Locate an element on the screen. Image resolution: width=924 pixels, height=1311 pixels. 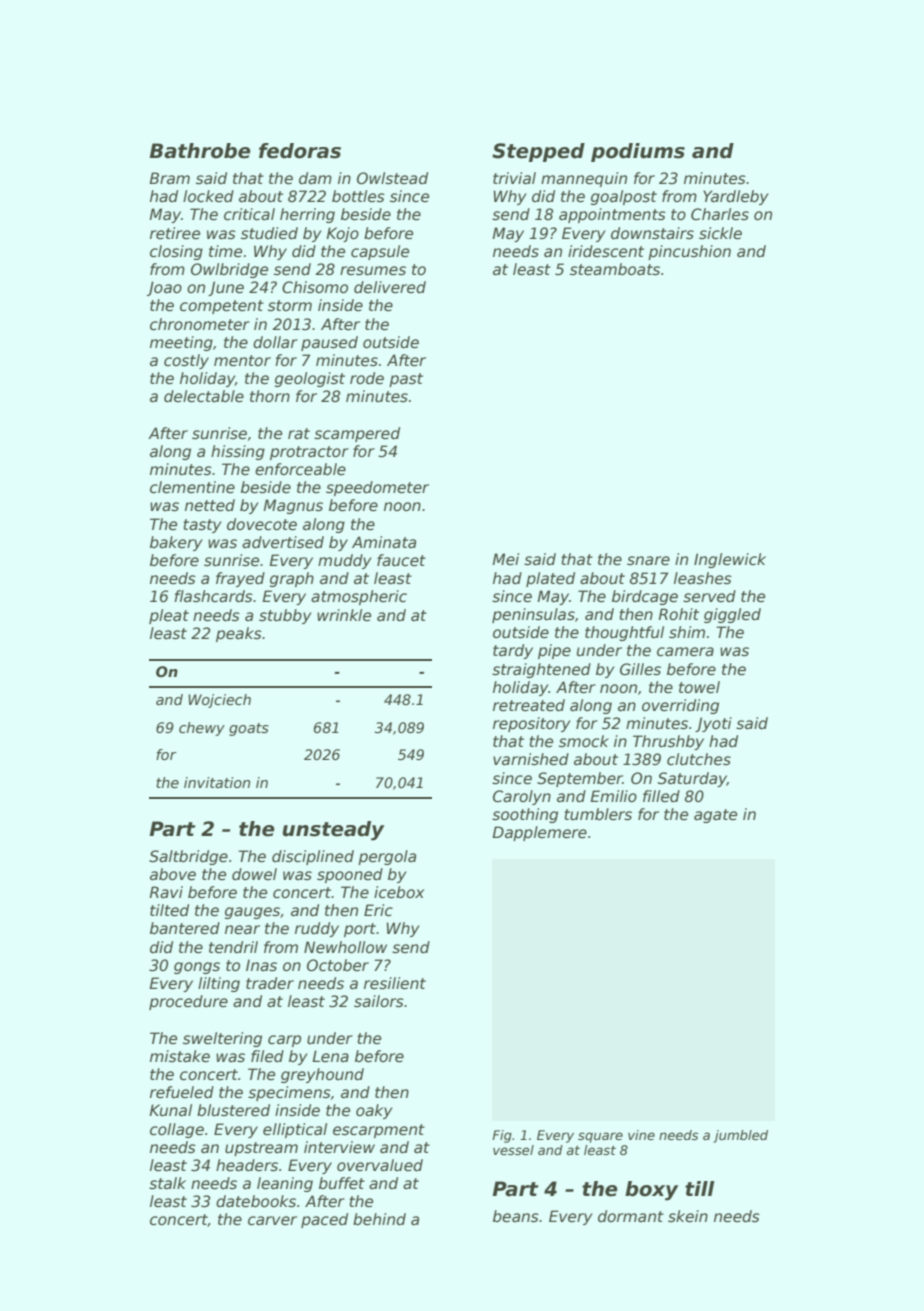
Mei is located at coordinates (505, 559).
